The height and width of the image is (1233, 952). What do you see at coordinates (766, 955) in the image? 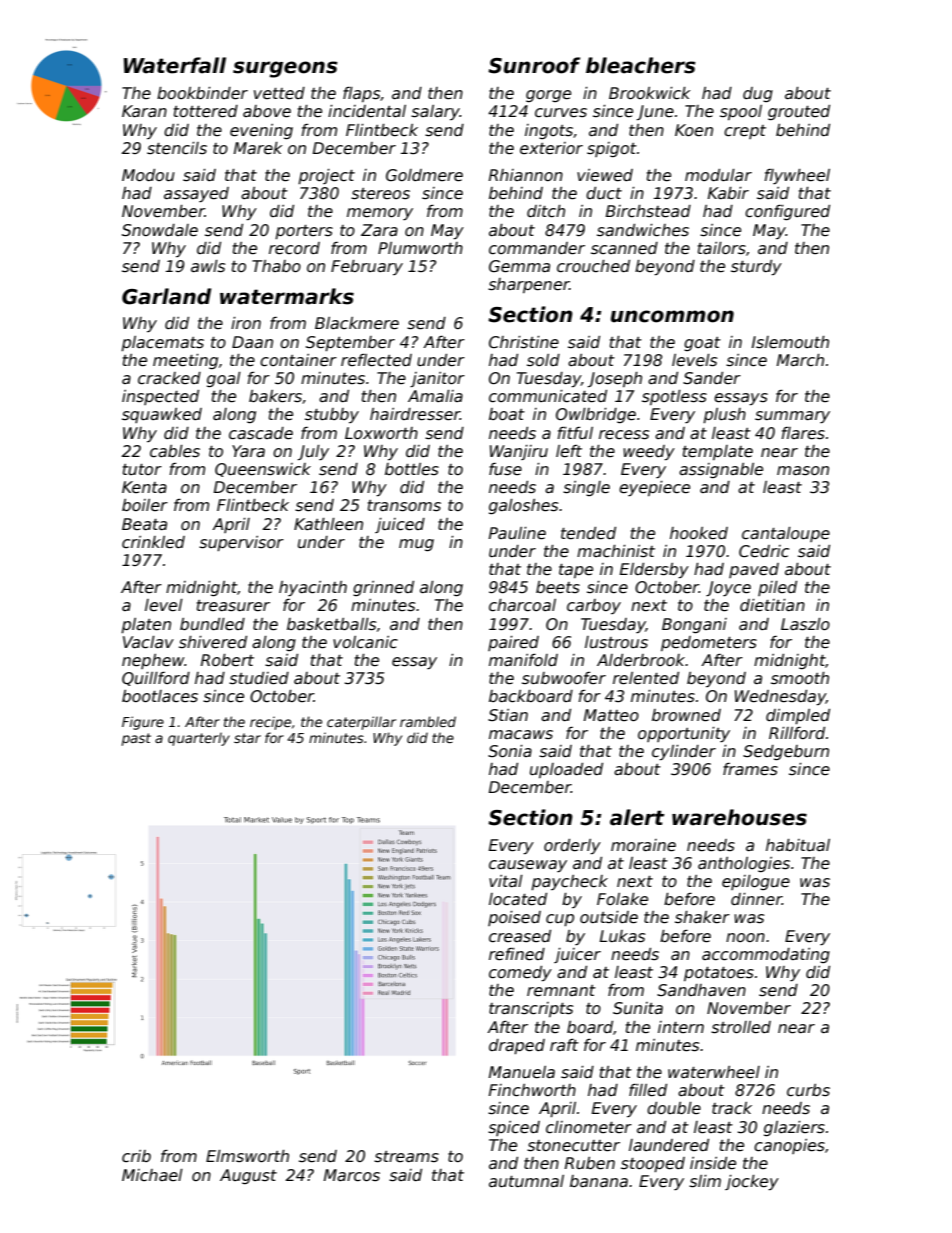
I see `accommodating` at bounding box center [766, 955].
